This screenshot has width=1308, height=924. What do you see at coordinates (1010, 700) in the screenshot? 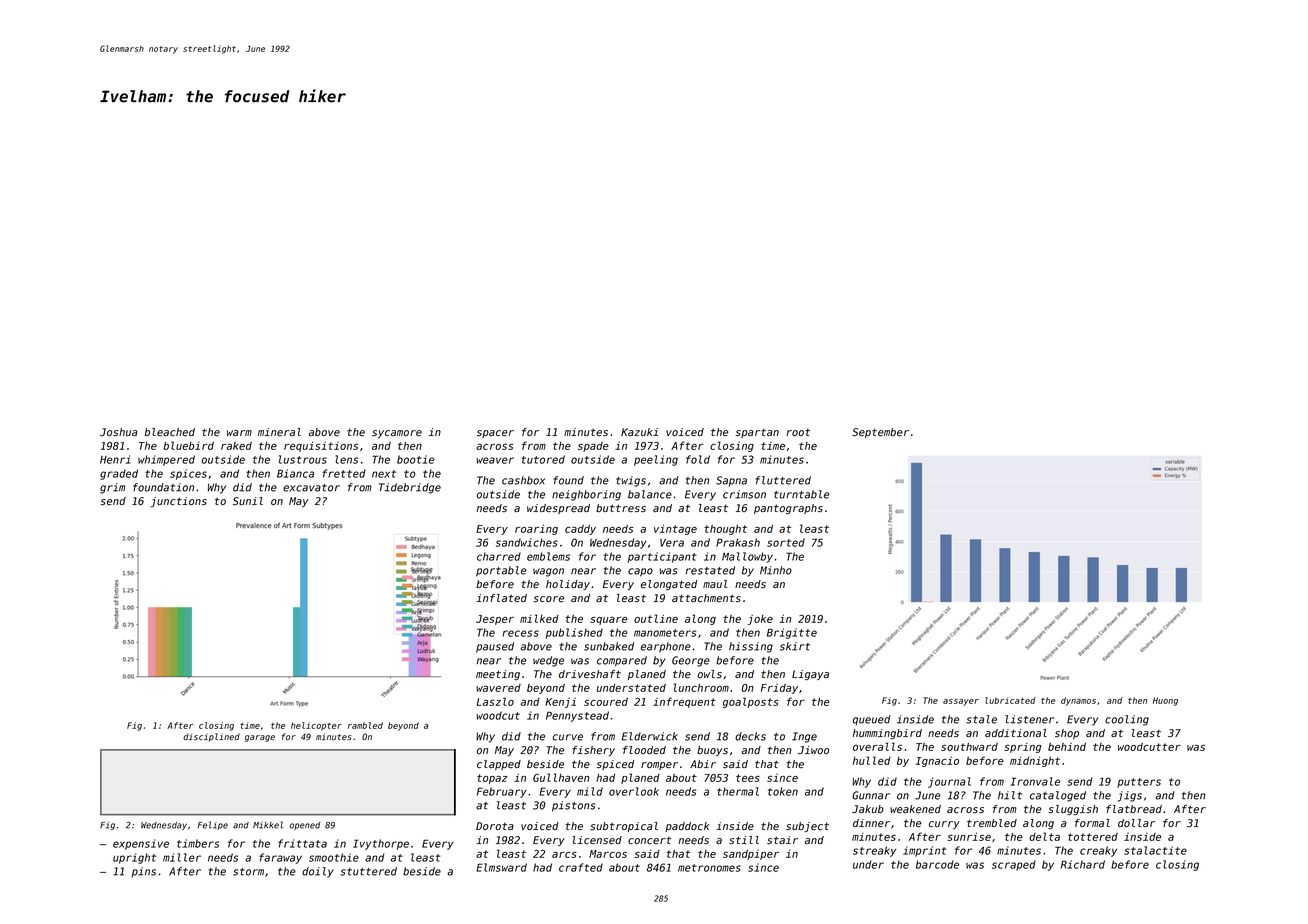
I see `lubricated` at bounding box center [1010, 700].
